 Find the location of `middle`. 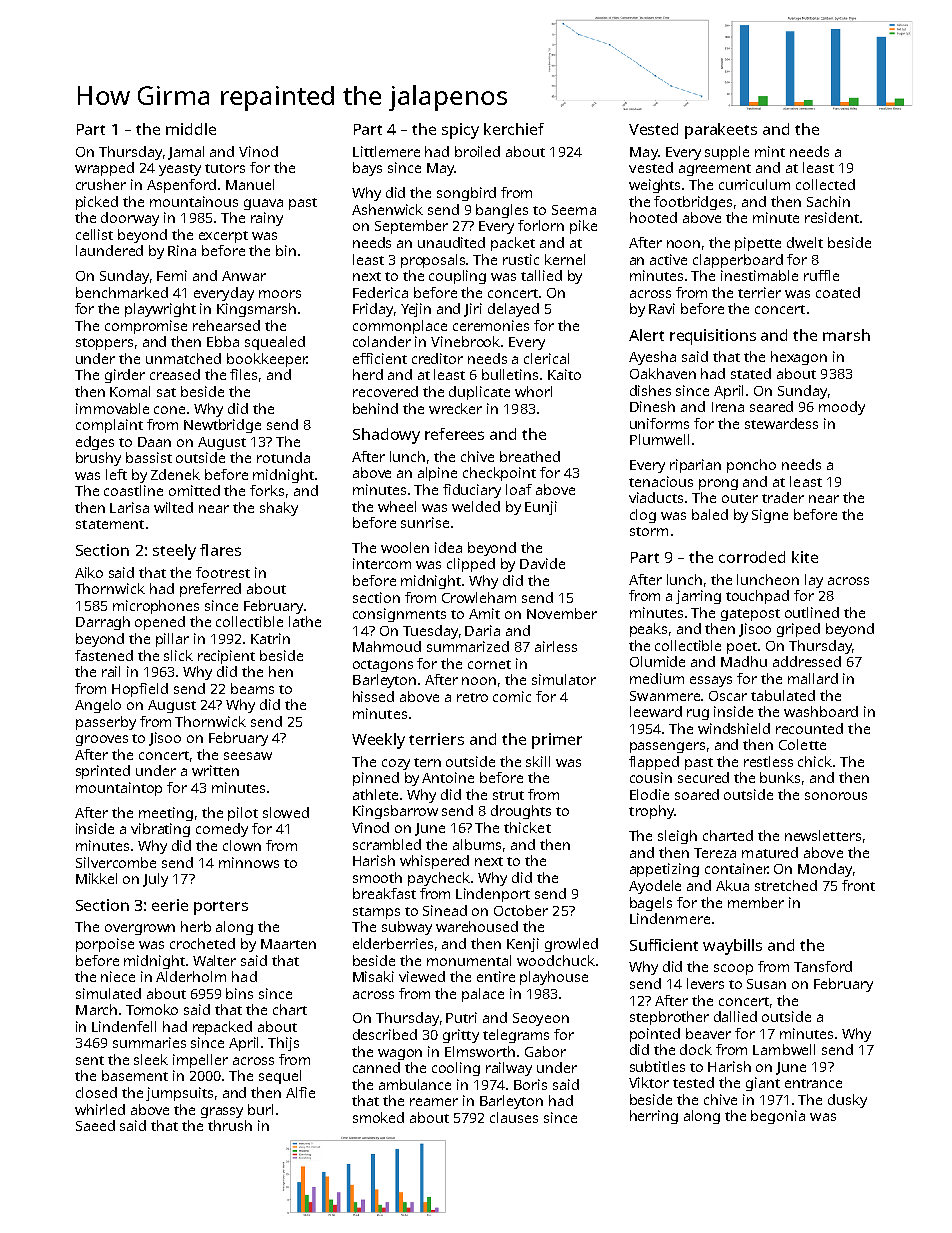

middle is located at coordinates (191, 129).
